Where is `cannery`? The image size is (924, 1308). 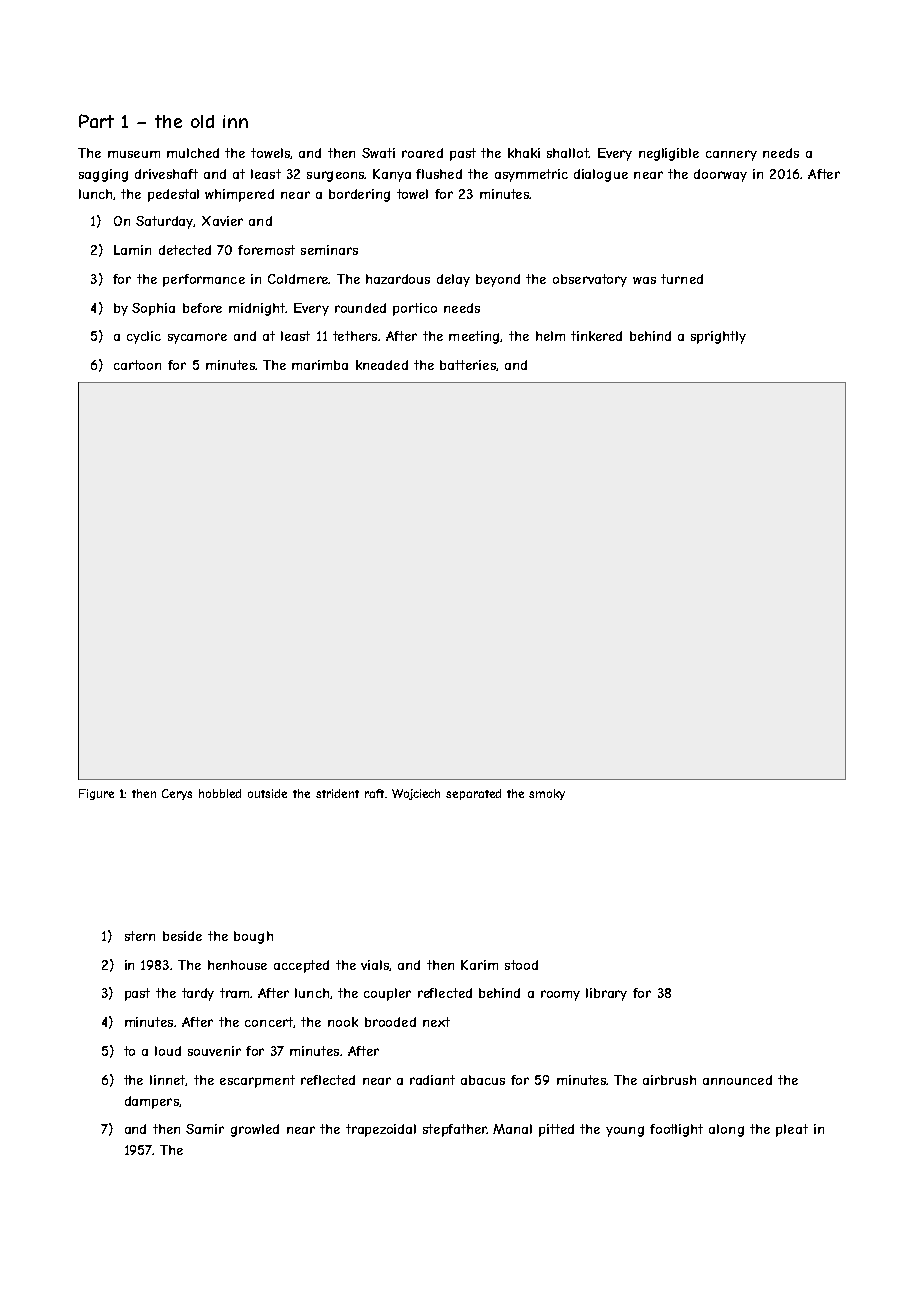
cannery is located at coordinates (731, 155).
